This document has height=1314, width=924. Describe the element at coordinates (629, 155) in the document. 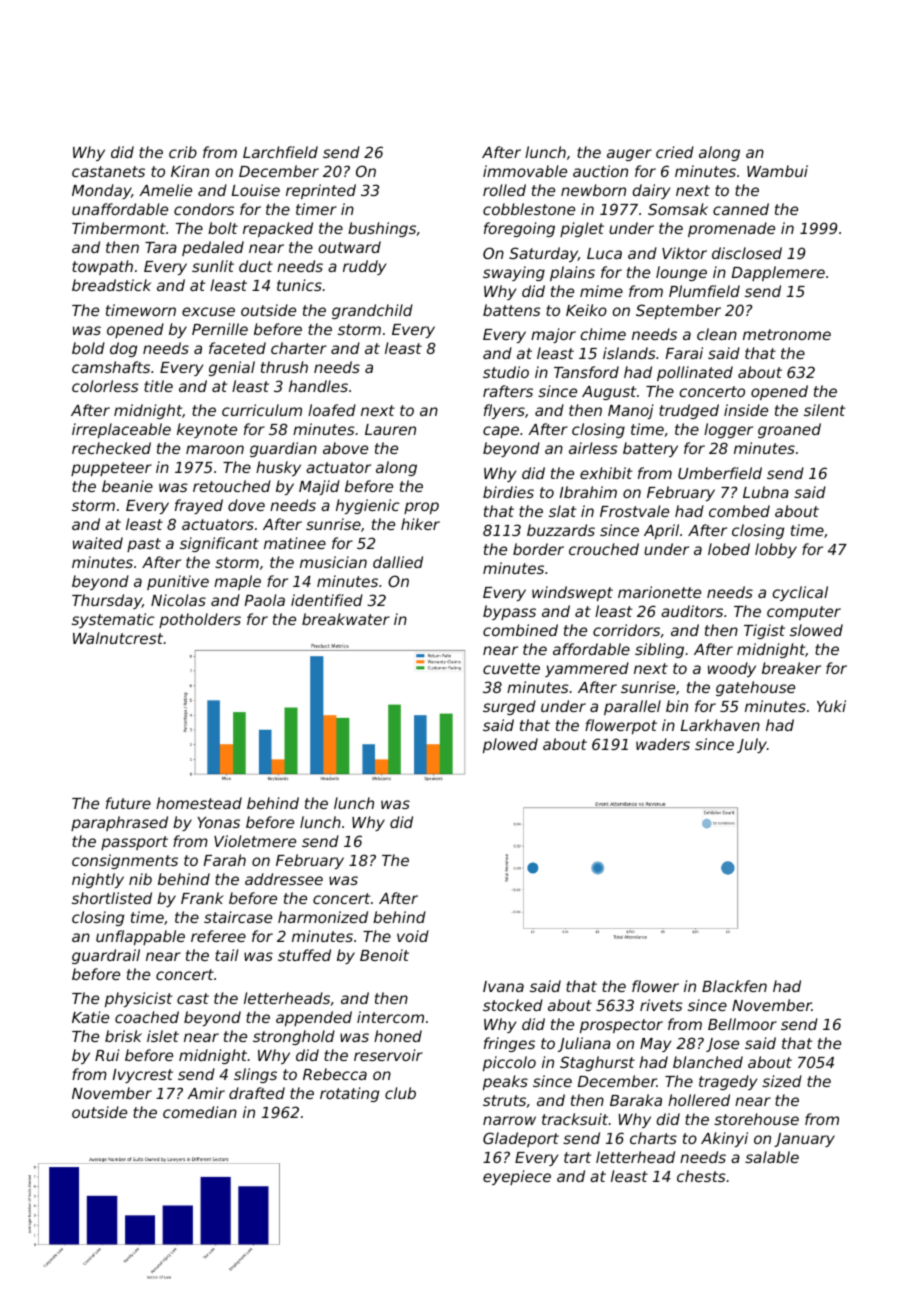

I see `auger` at that location.
